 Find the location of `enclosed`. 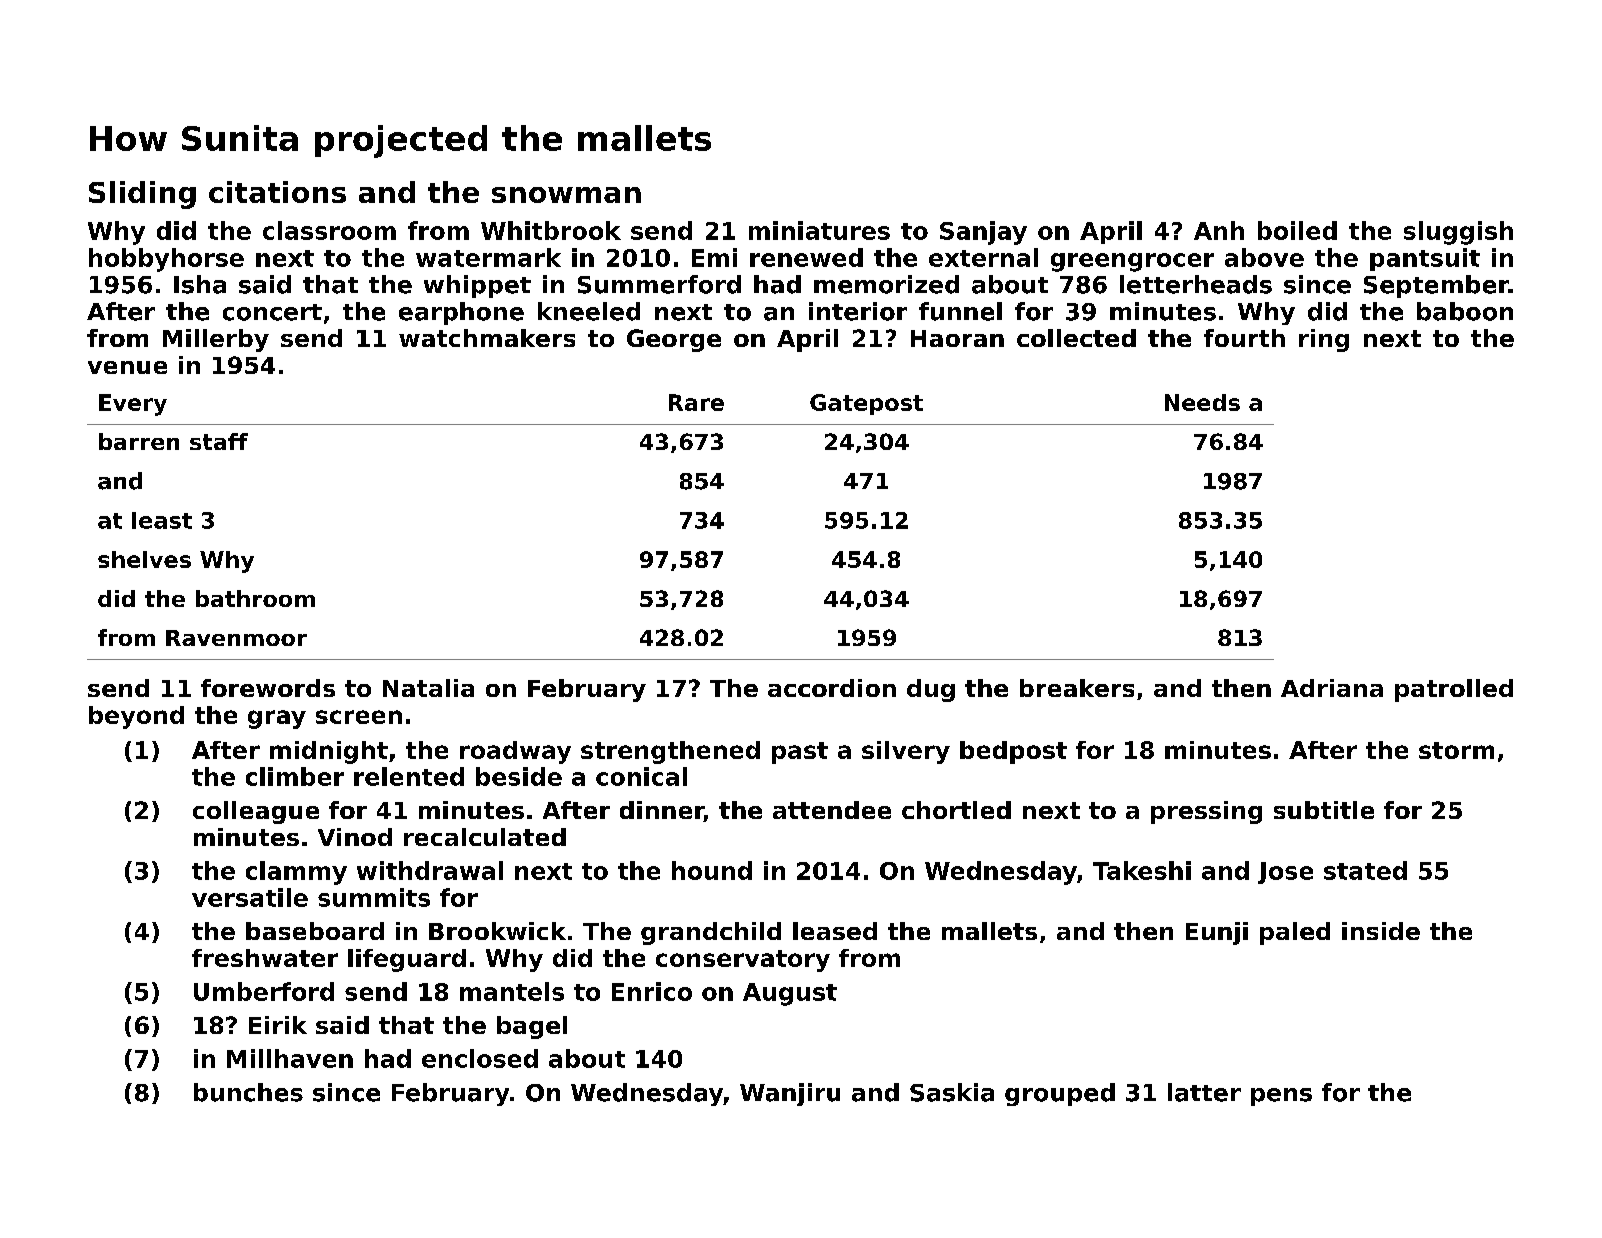

enclosed is located at coordinates (480, 1058).
